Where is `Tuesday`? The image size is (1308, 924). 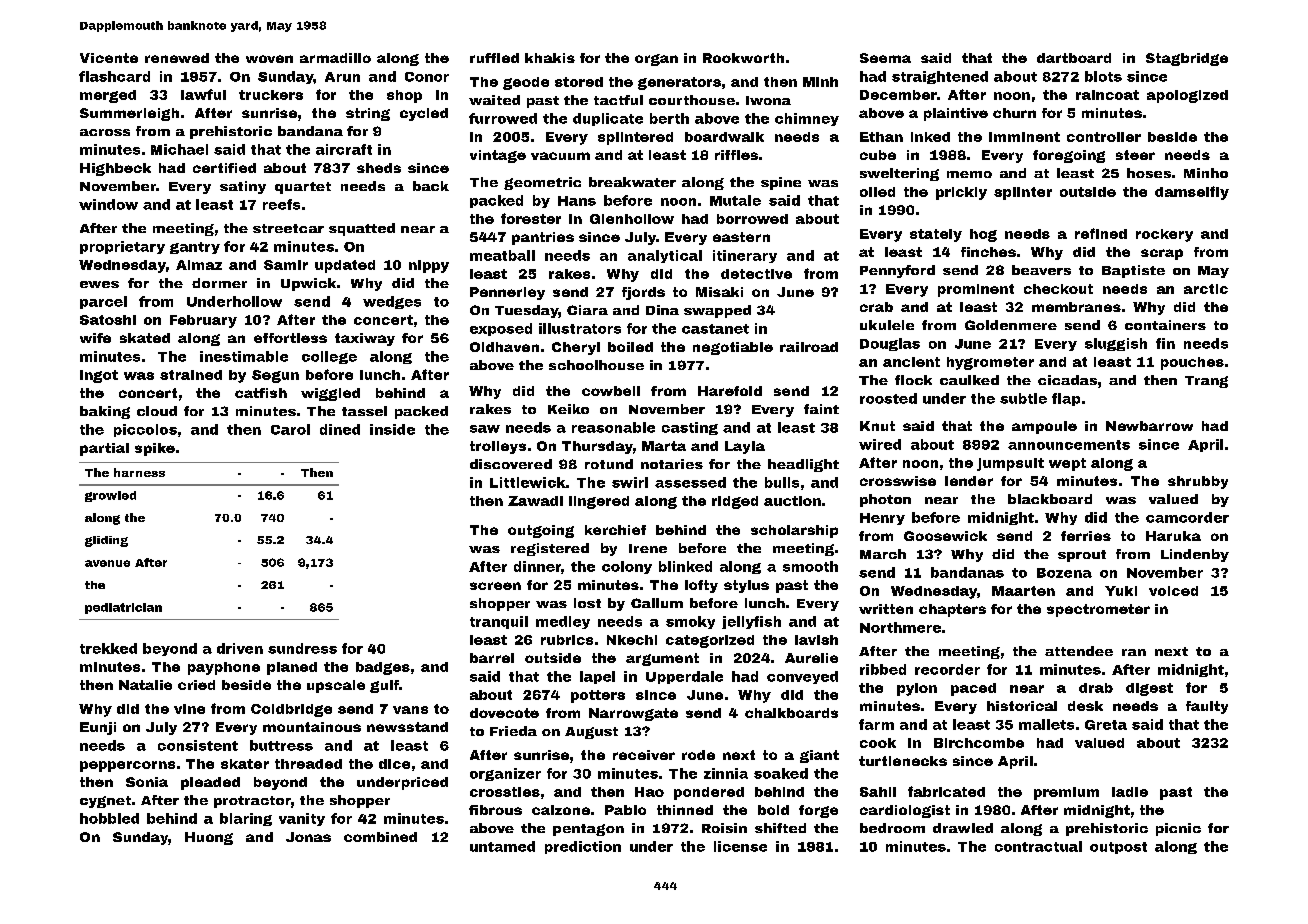 Tuesday is located at coordinates (527, 311).
